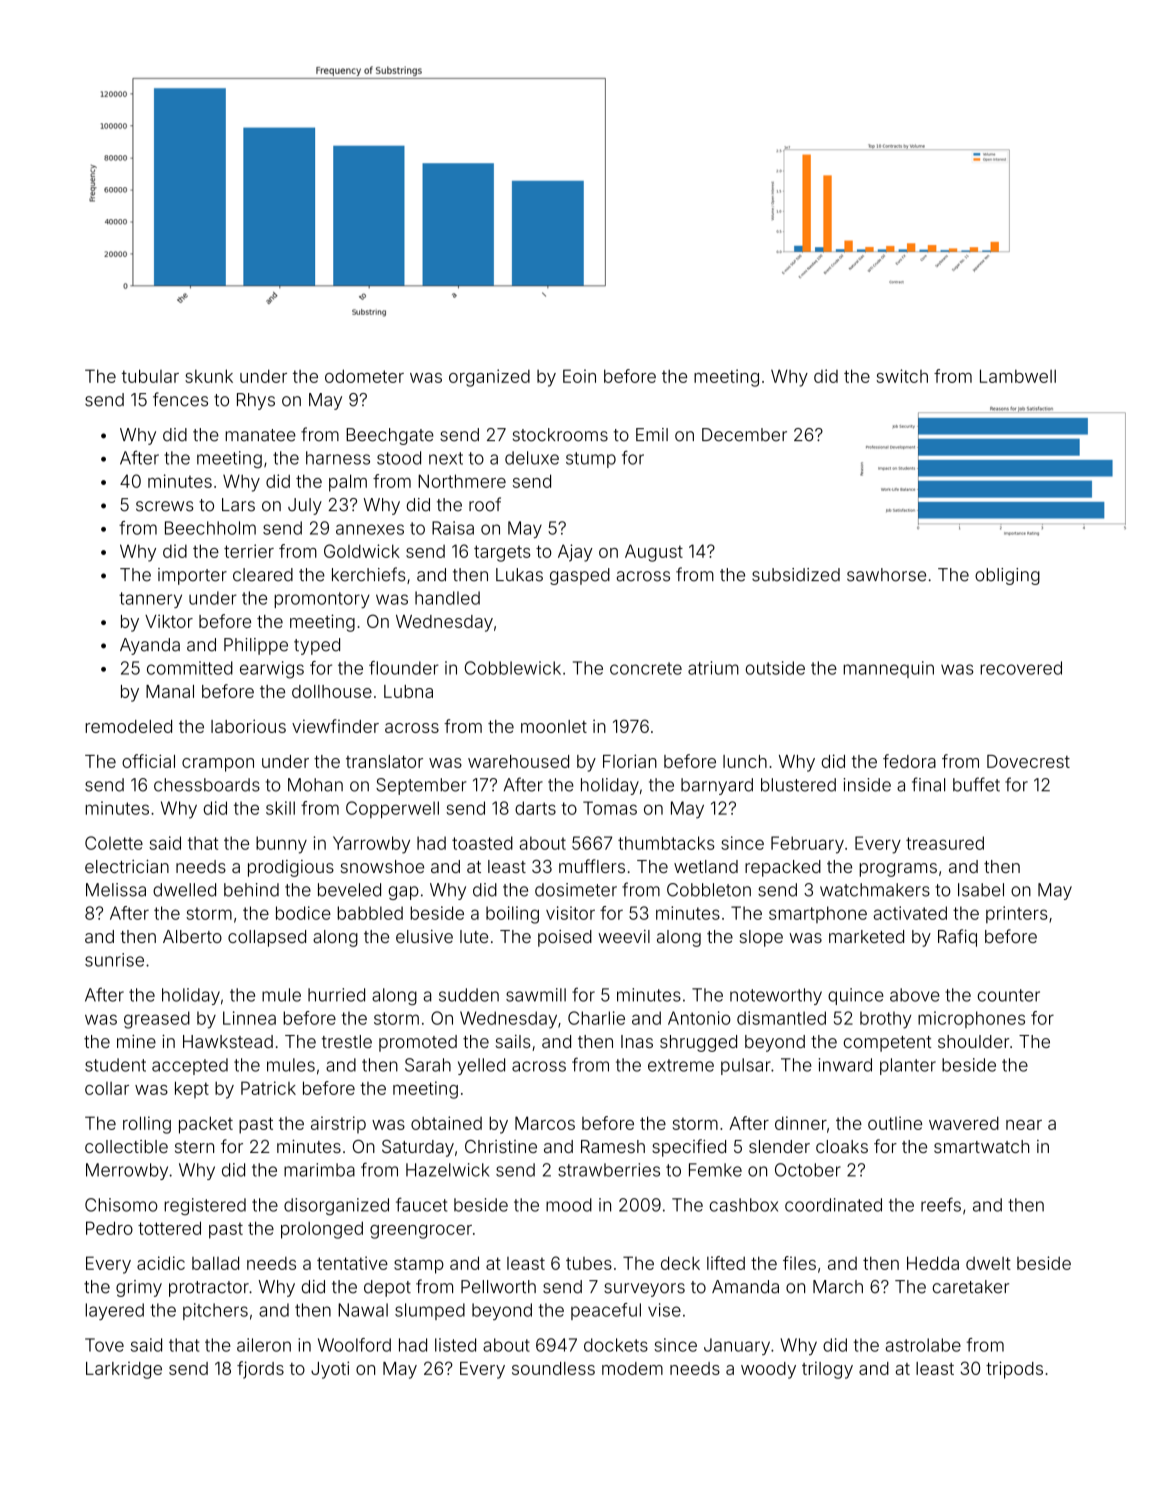 This screenshot has width=1157, height=1497. Describe the element at coordinates (579, 376) in the screenshot. I see `Eoin` at that location.
